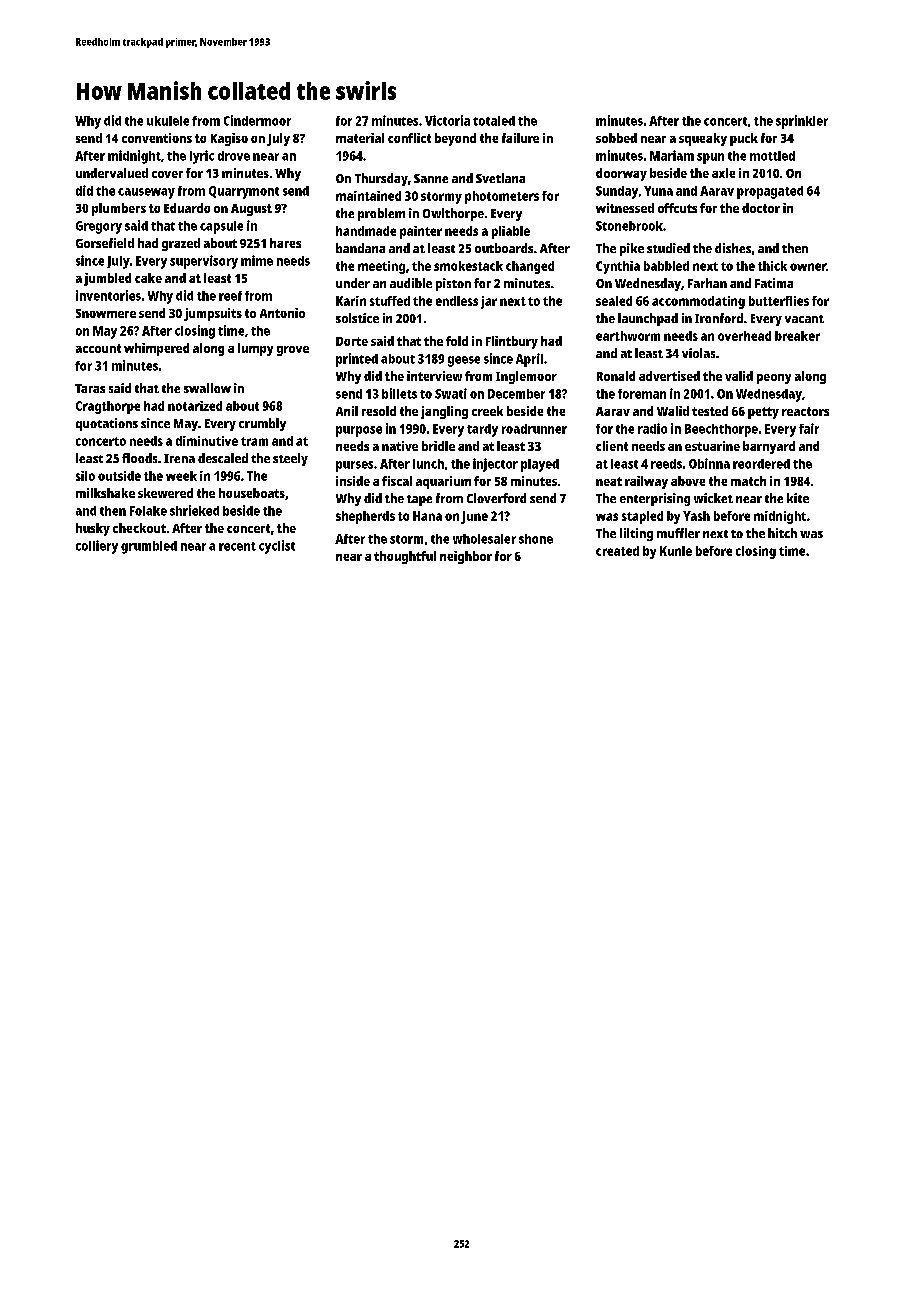  Describe the element at coordinates (733, 248) in the screenshot. I see `dishes` at that location.
